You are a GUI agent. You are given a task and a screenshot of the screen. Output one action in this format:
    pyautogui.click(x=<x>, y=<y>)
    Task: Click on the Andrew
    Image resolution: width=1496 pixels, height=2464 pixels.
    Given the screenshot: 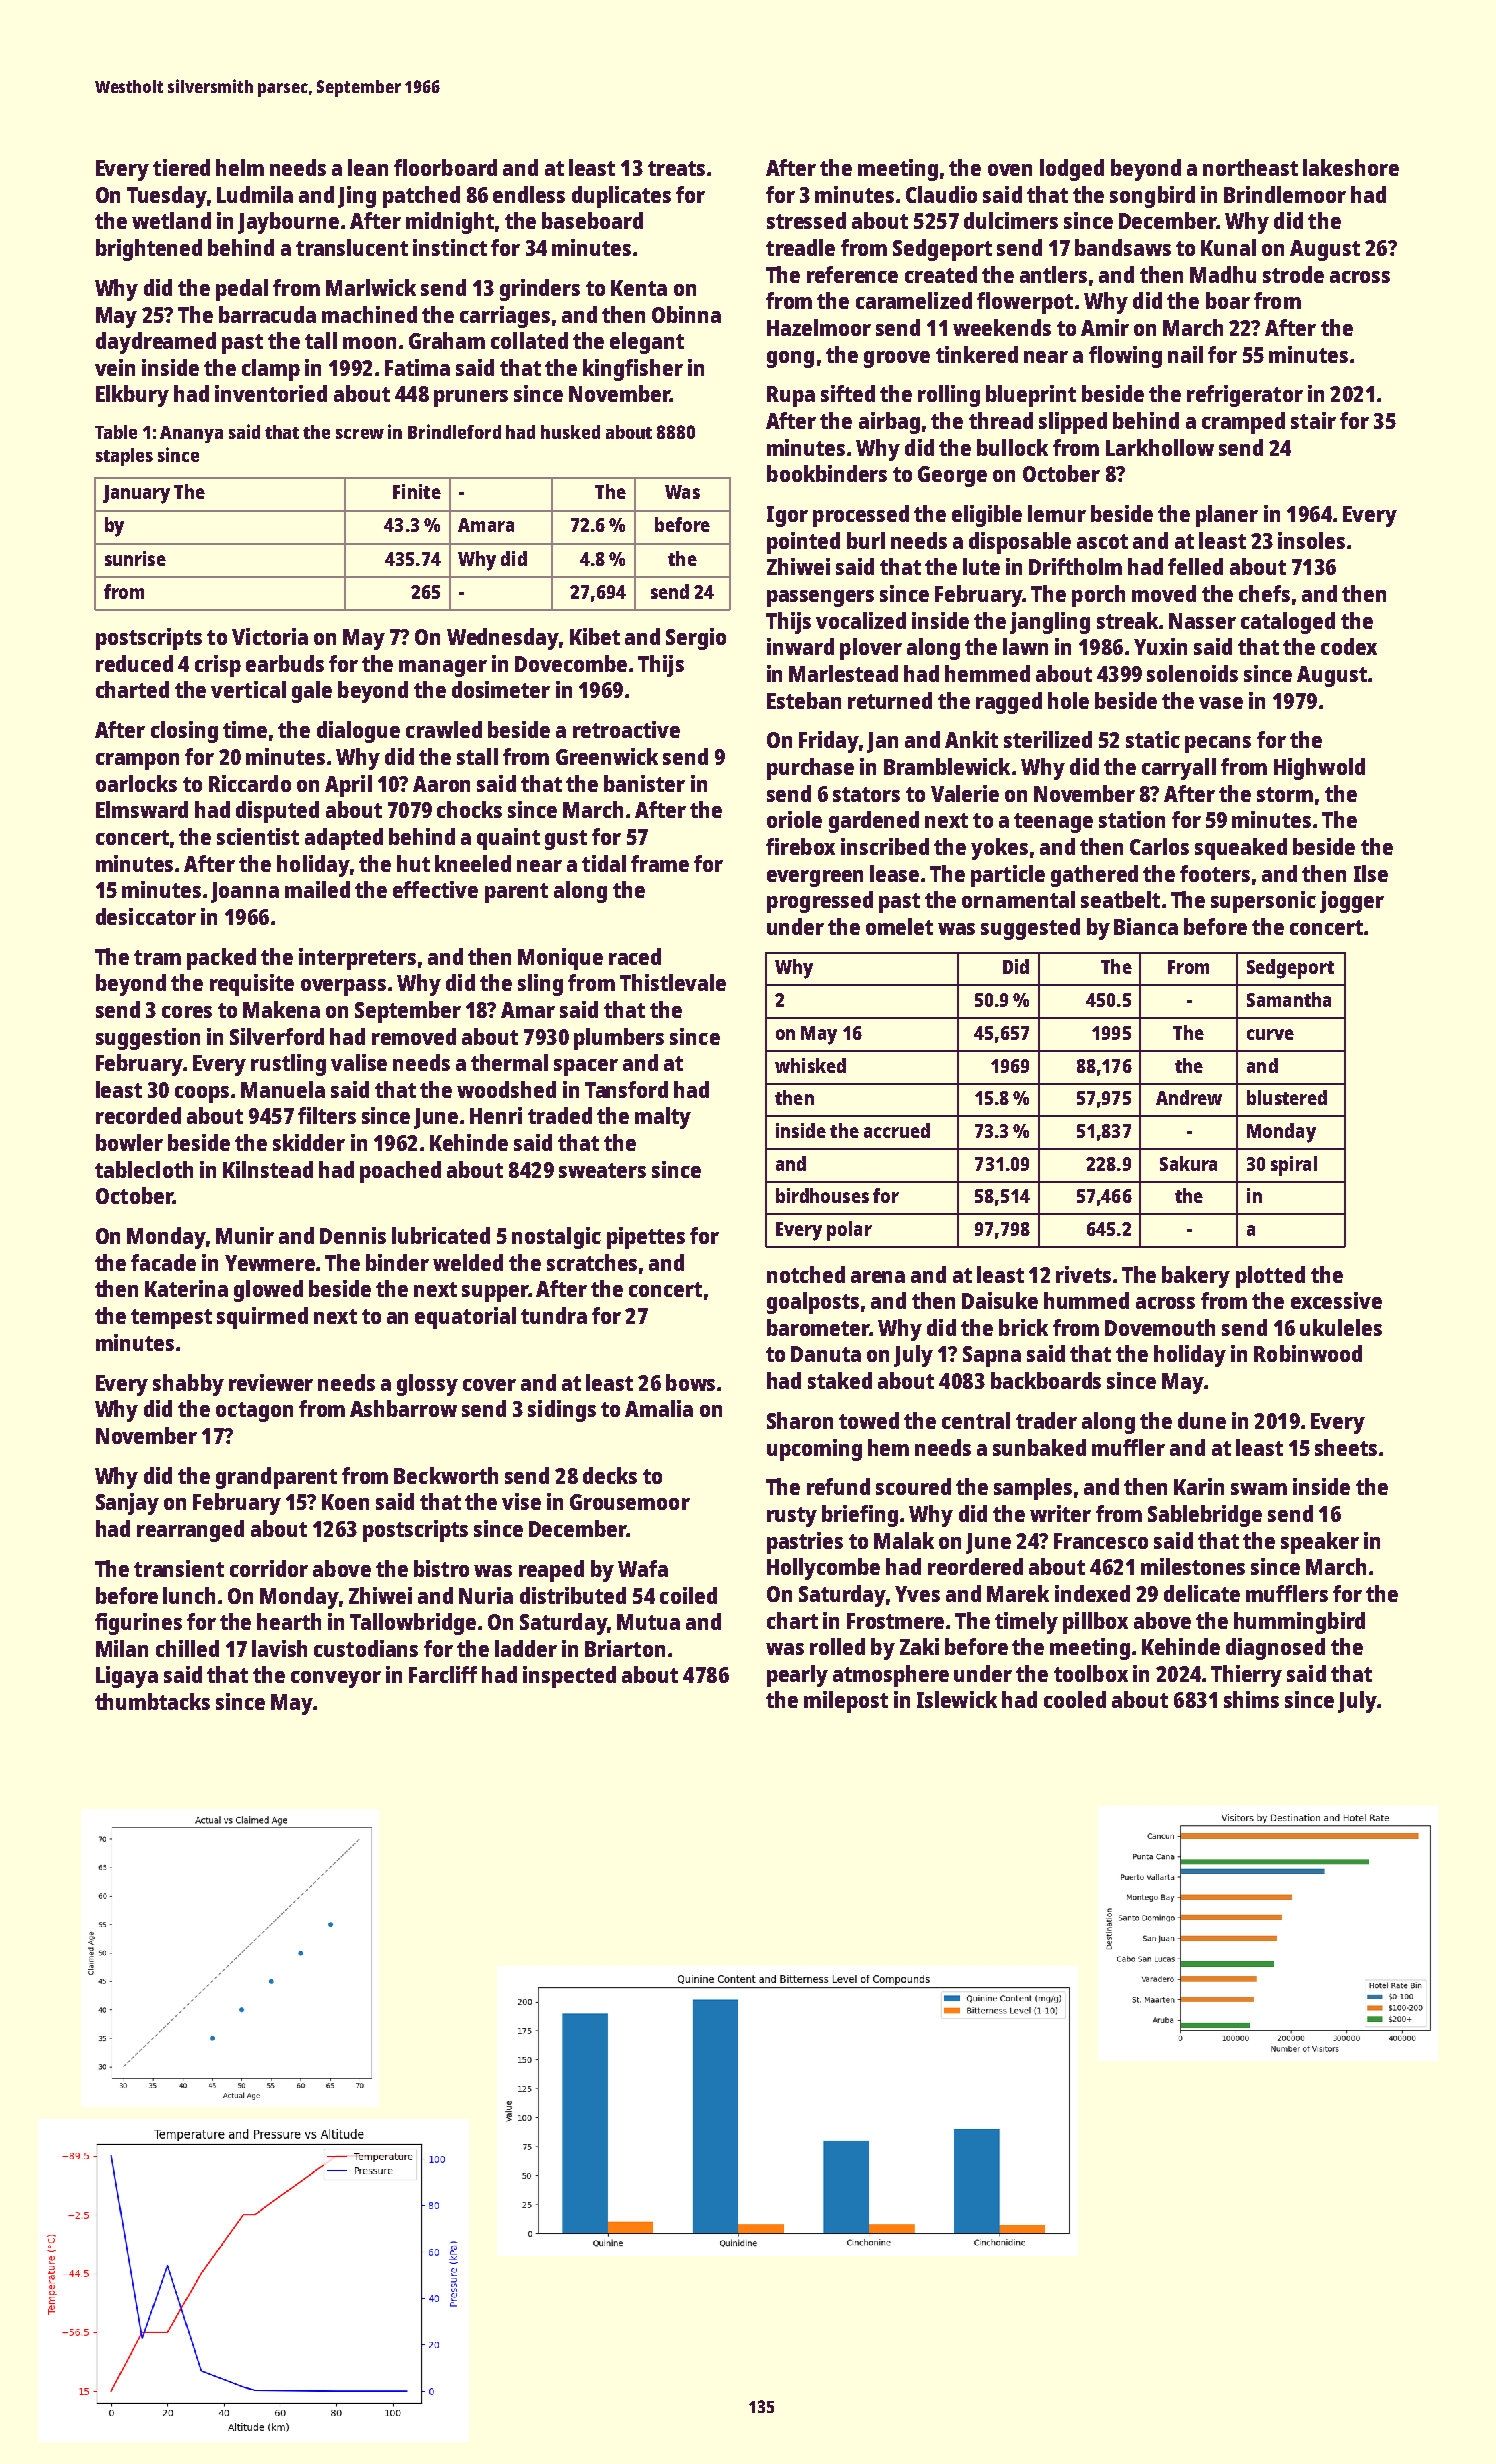 What is the action you would take?
    pyautogui.click(x=1189, y=1097)
